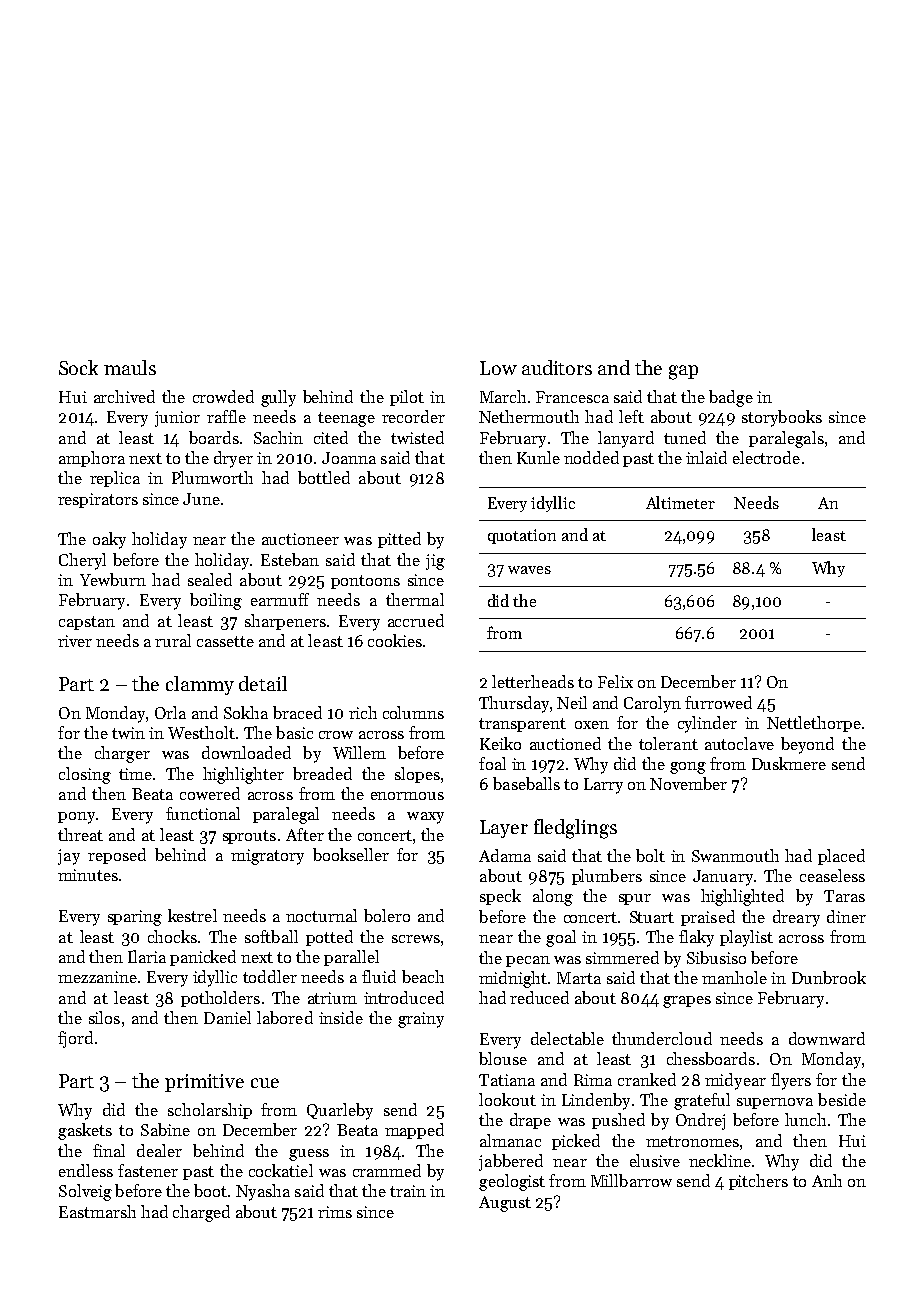  Describe the element at coordinates (104, 1017) in the document. I see `silos` at that location.
